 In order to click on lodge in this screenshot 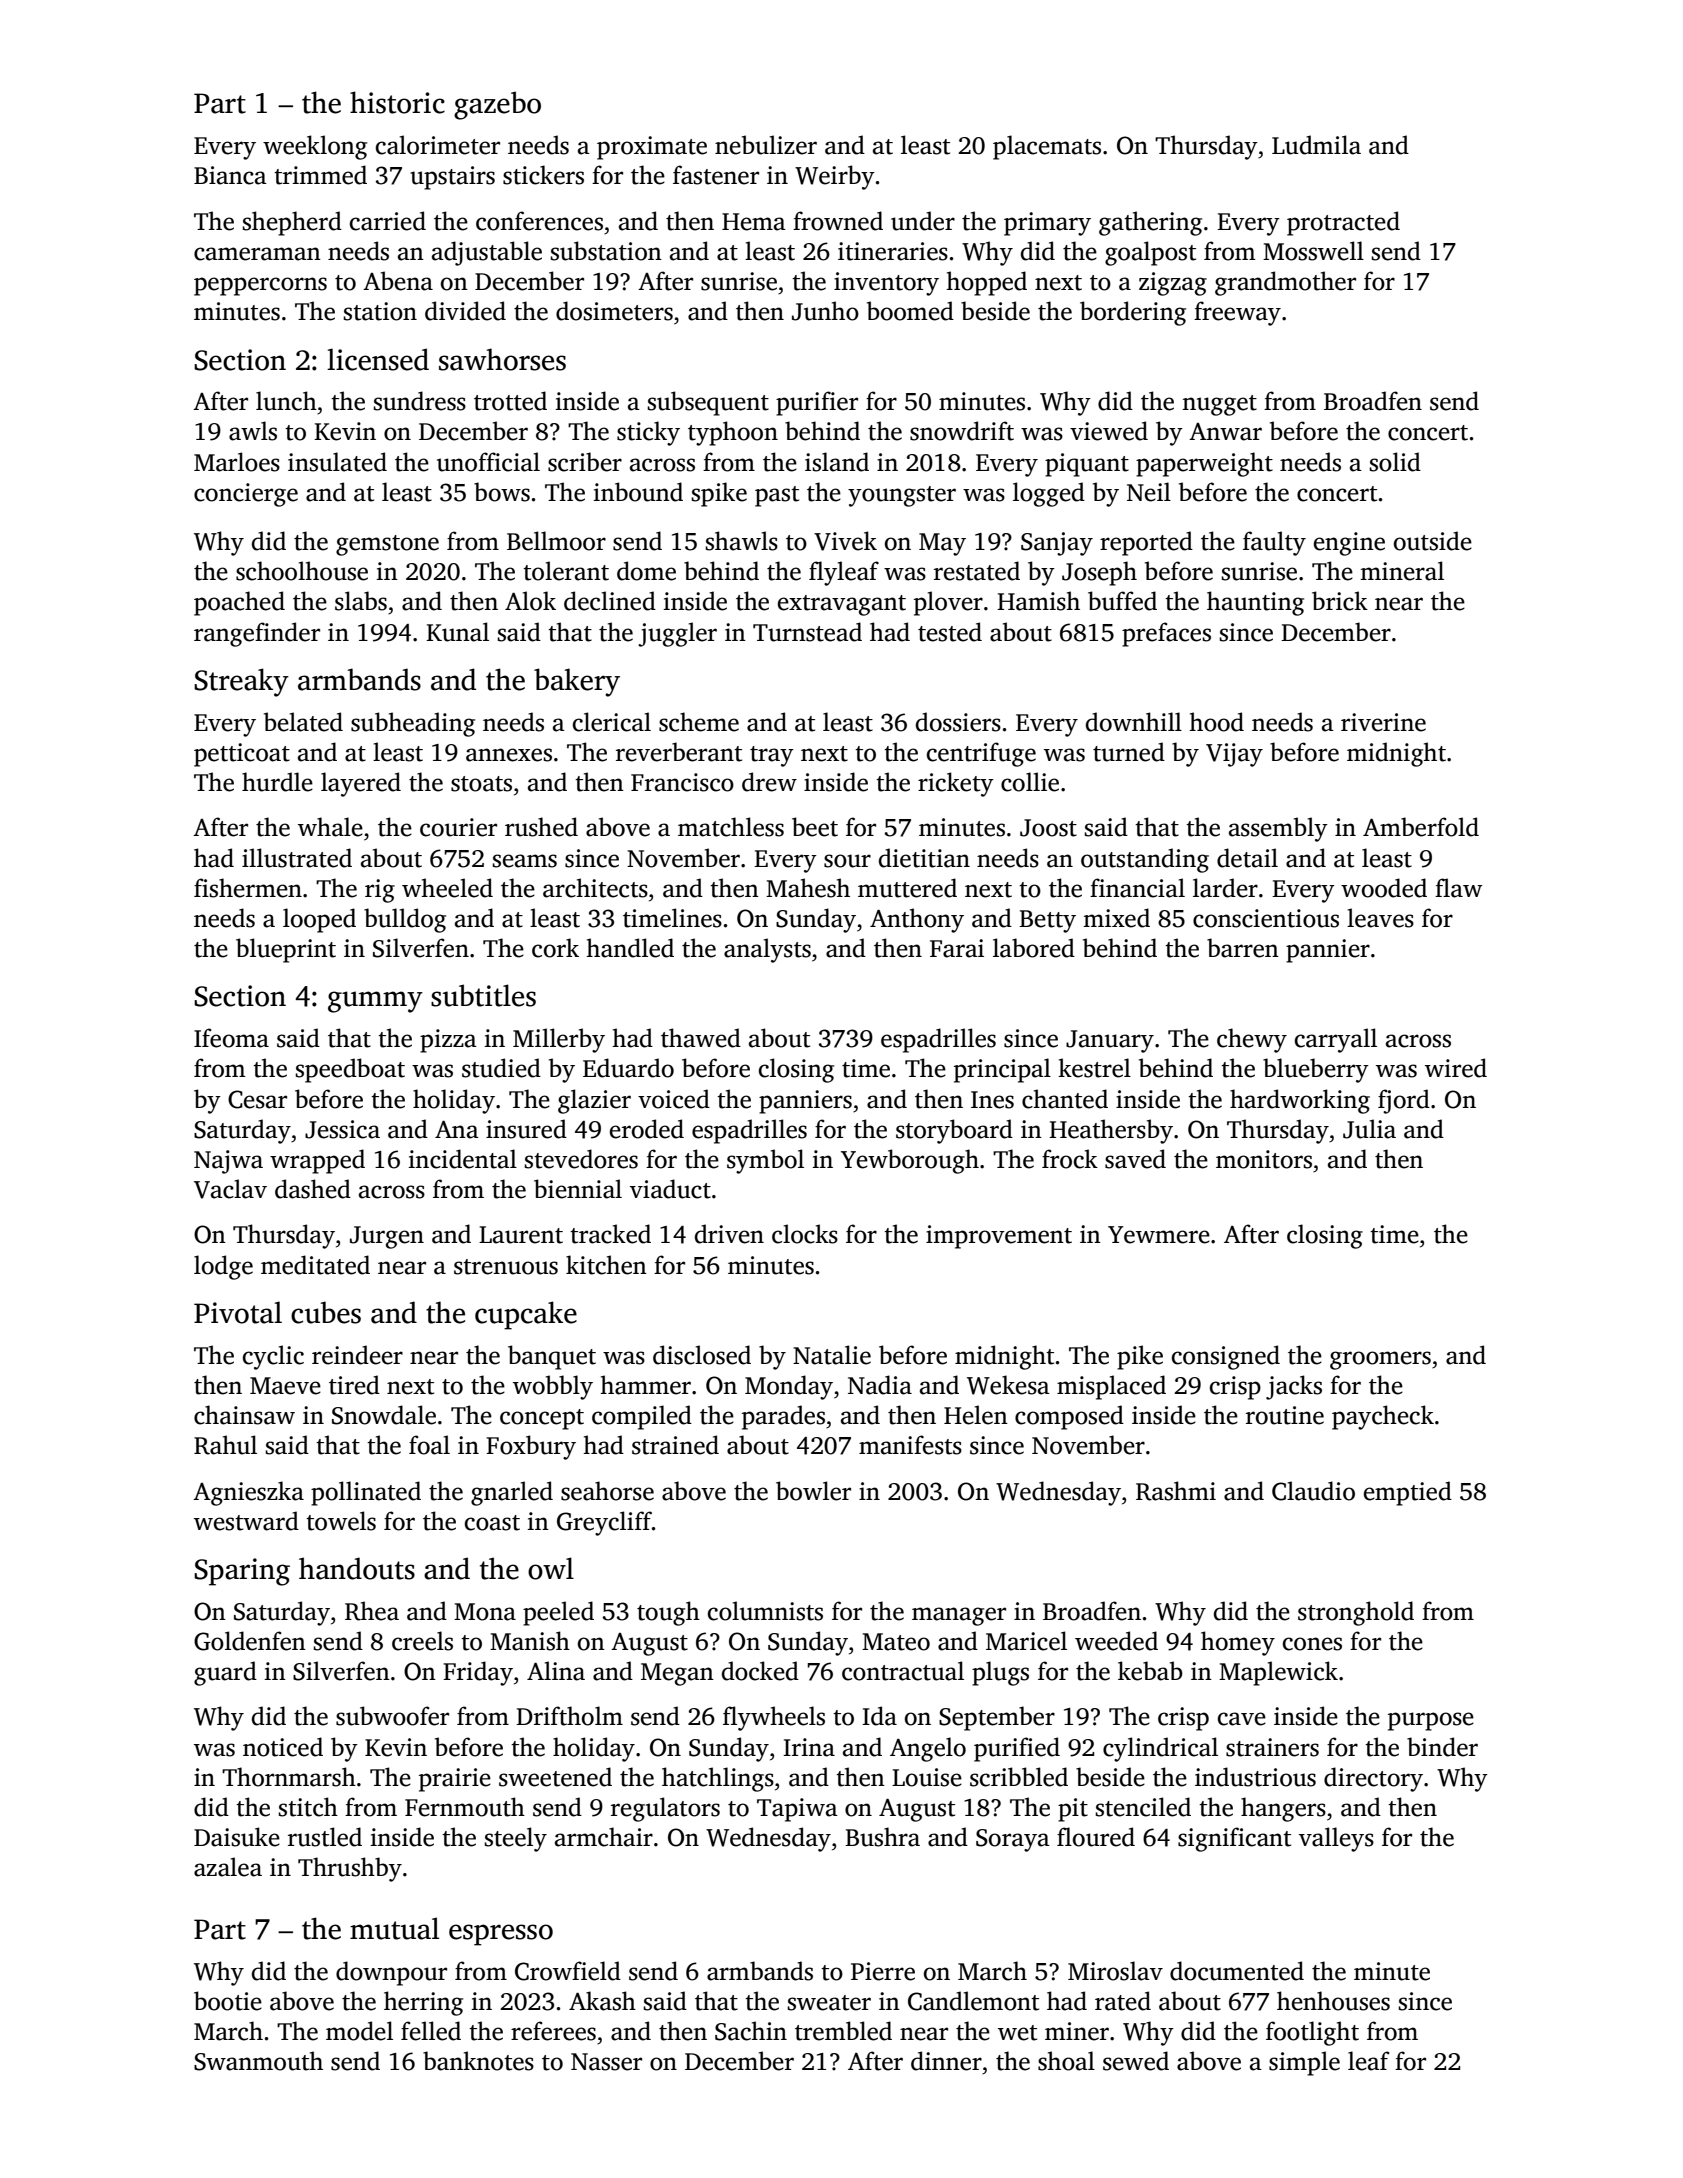, I will do `click(223, 1267)`.
